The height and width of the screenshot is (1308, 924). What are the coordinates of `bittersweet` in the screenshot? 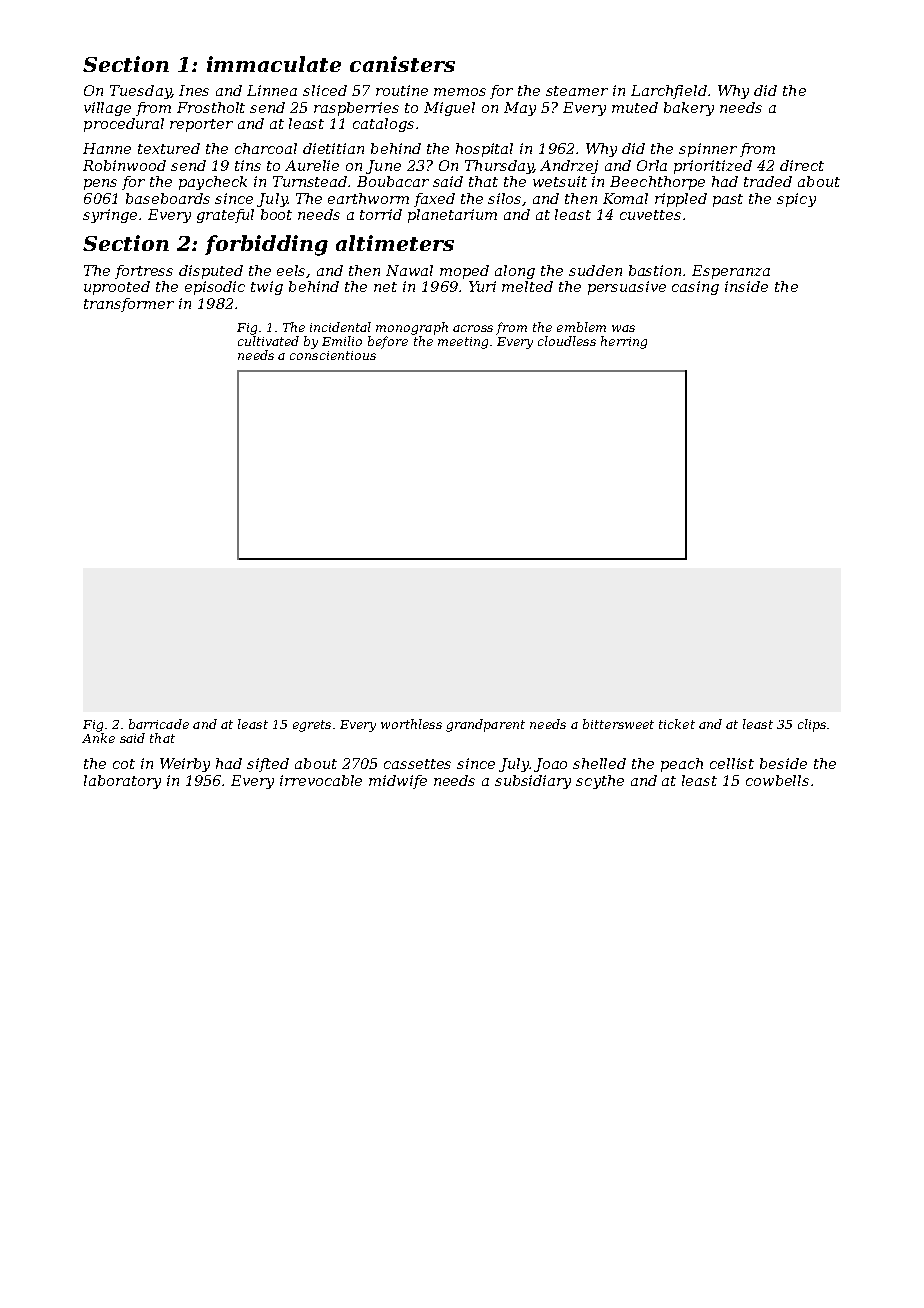 It's located at (618, 724).
